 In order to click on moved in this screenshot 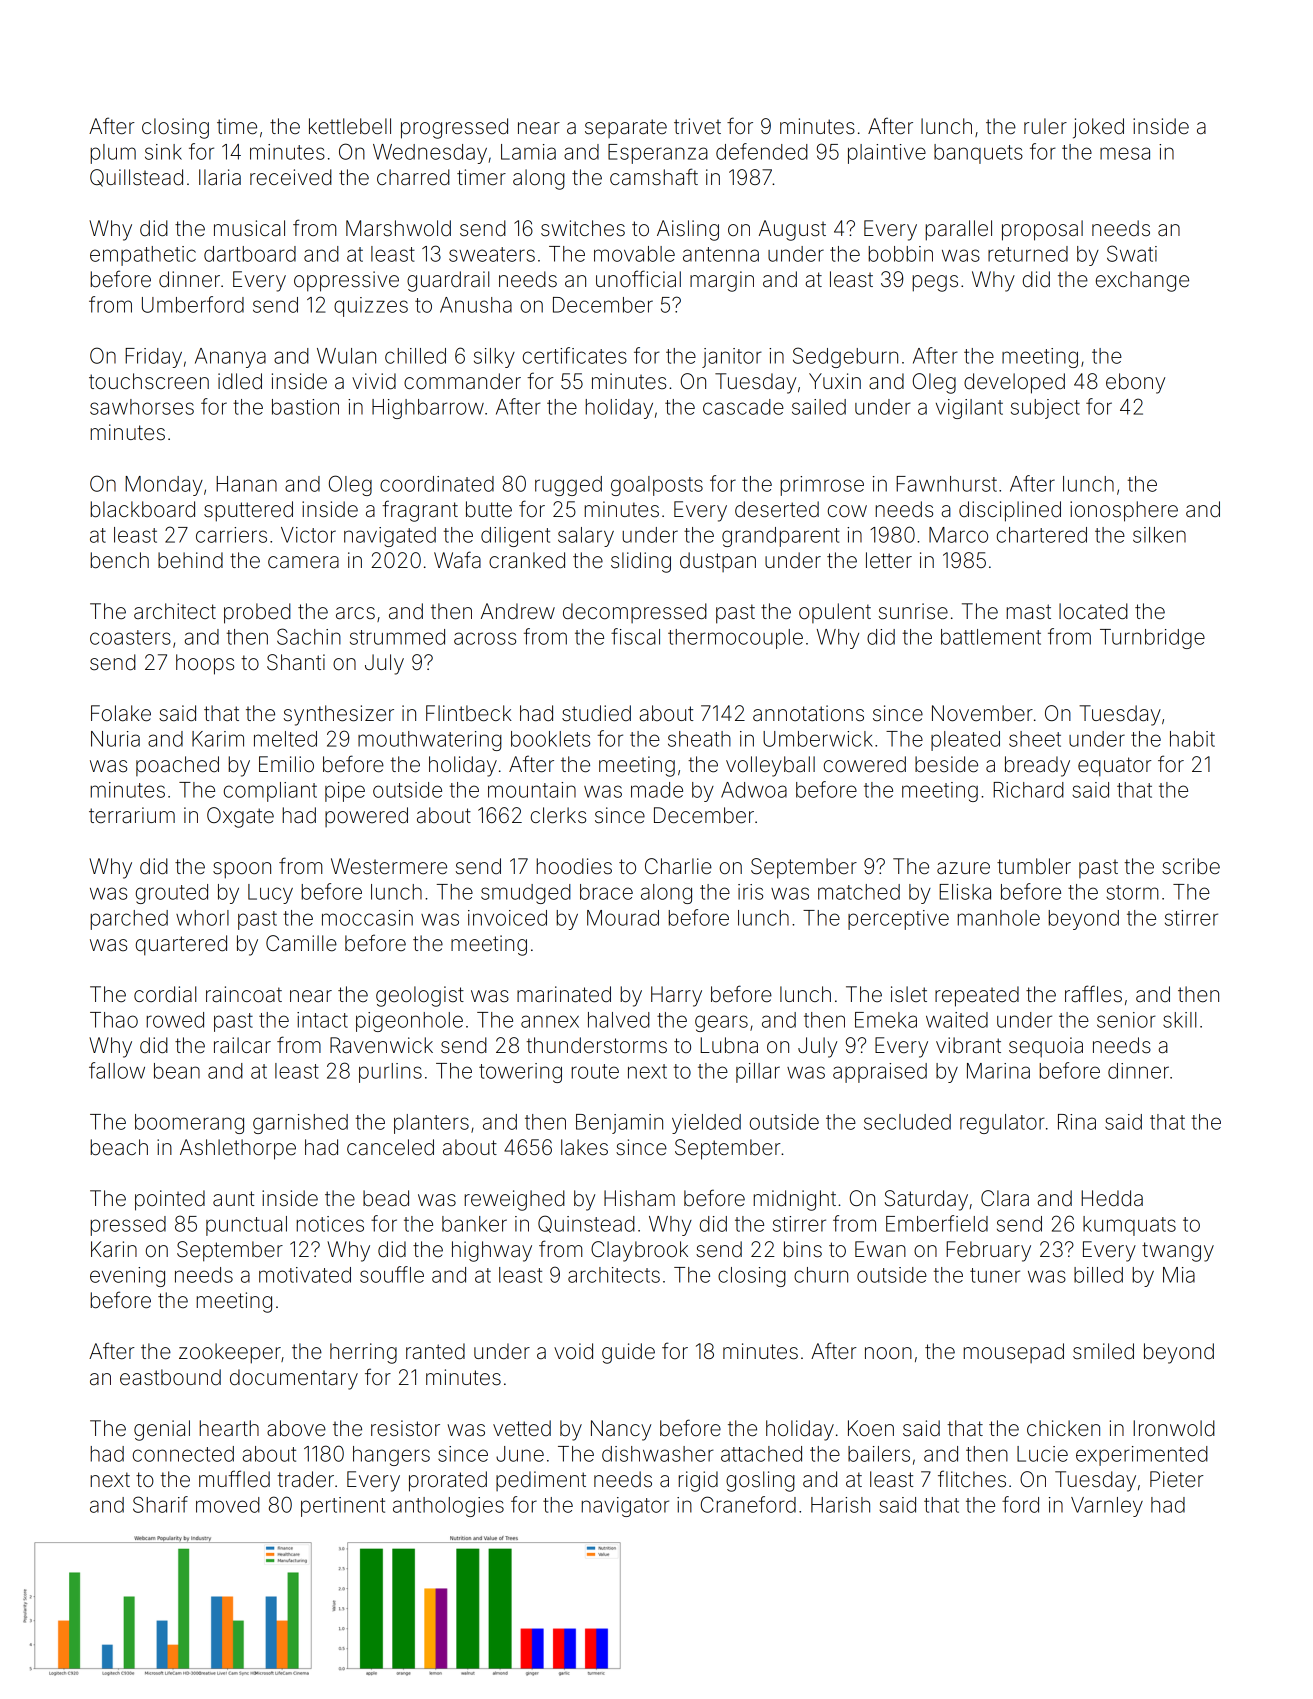, I will do `click(228, 1505)`.
